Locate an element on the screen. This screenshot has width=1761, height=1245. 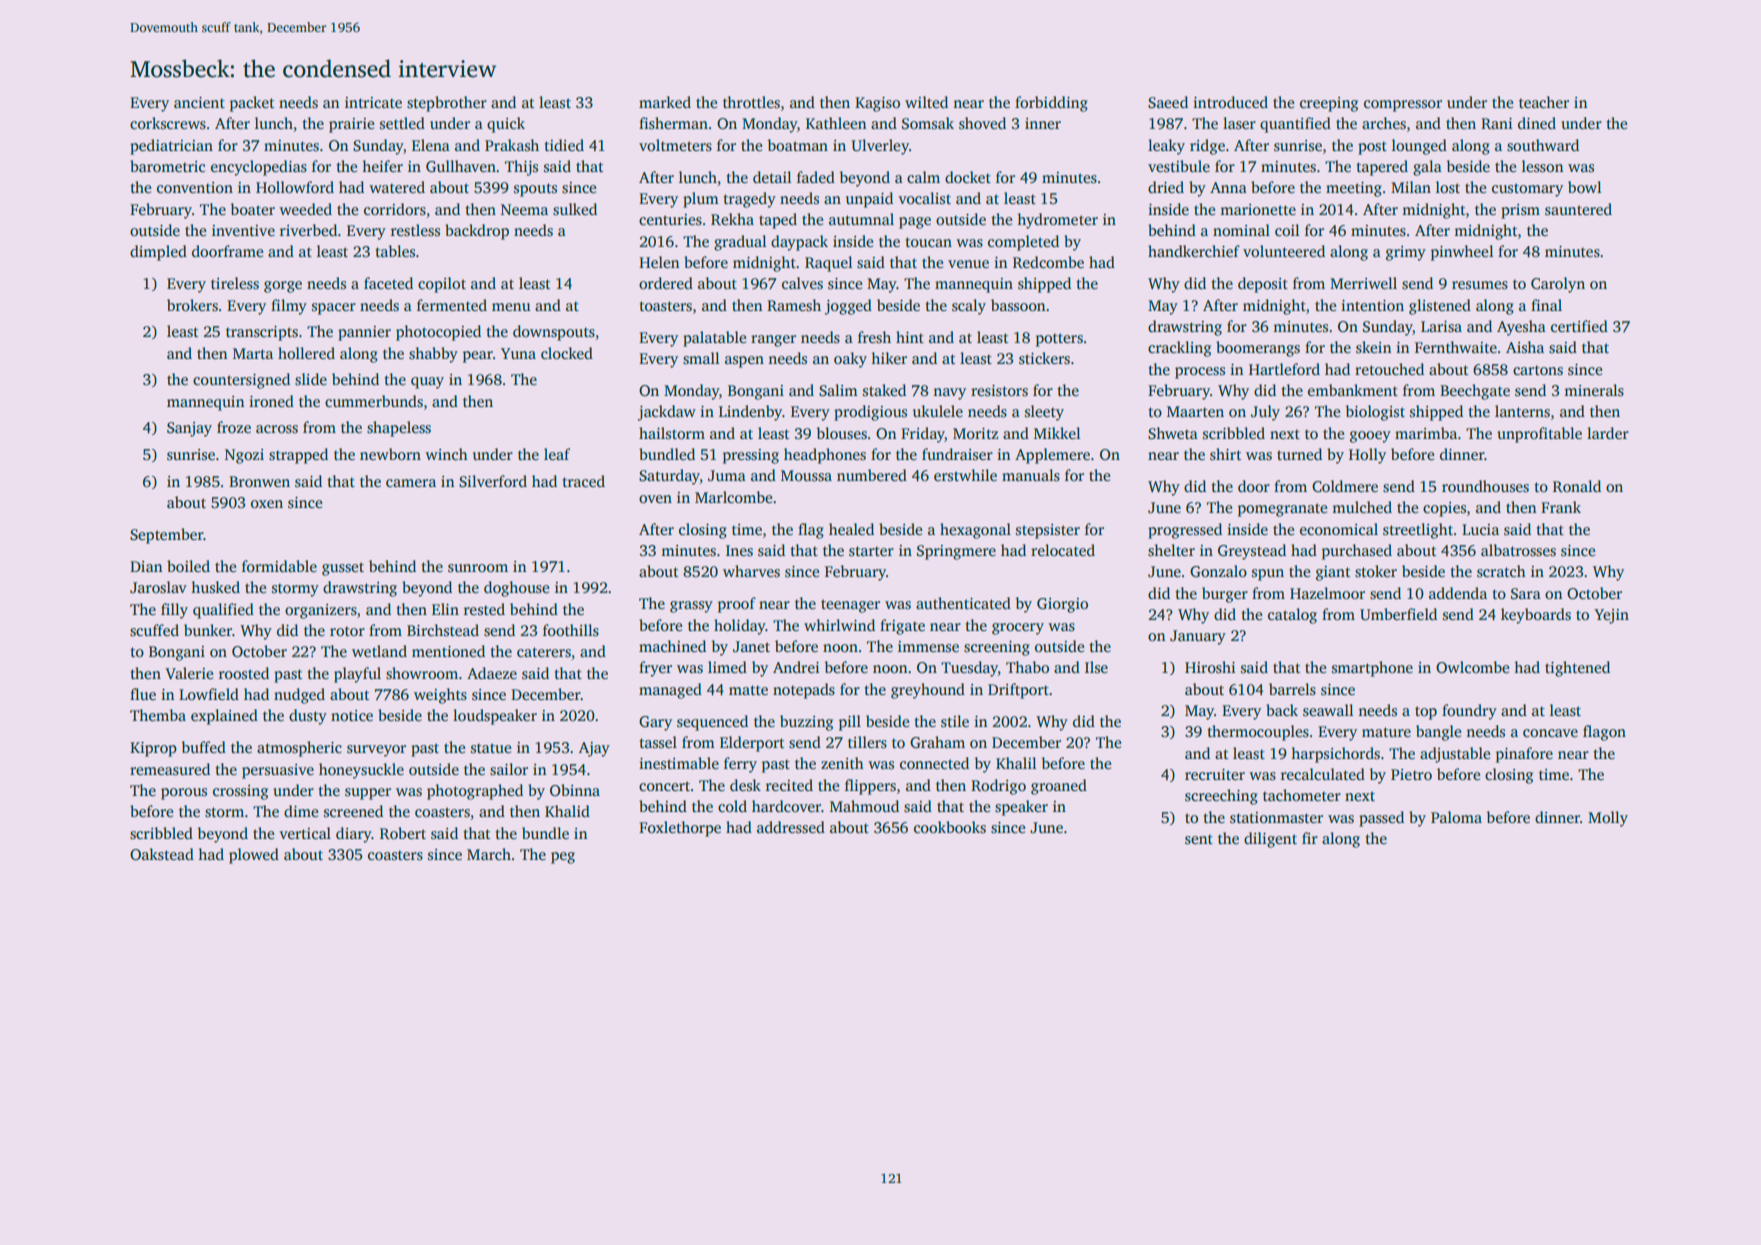
throttles is located at coordinates (751, 102).
